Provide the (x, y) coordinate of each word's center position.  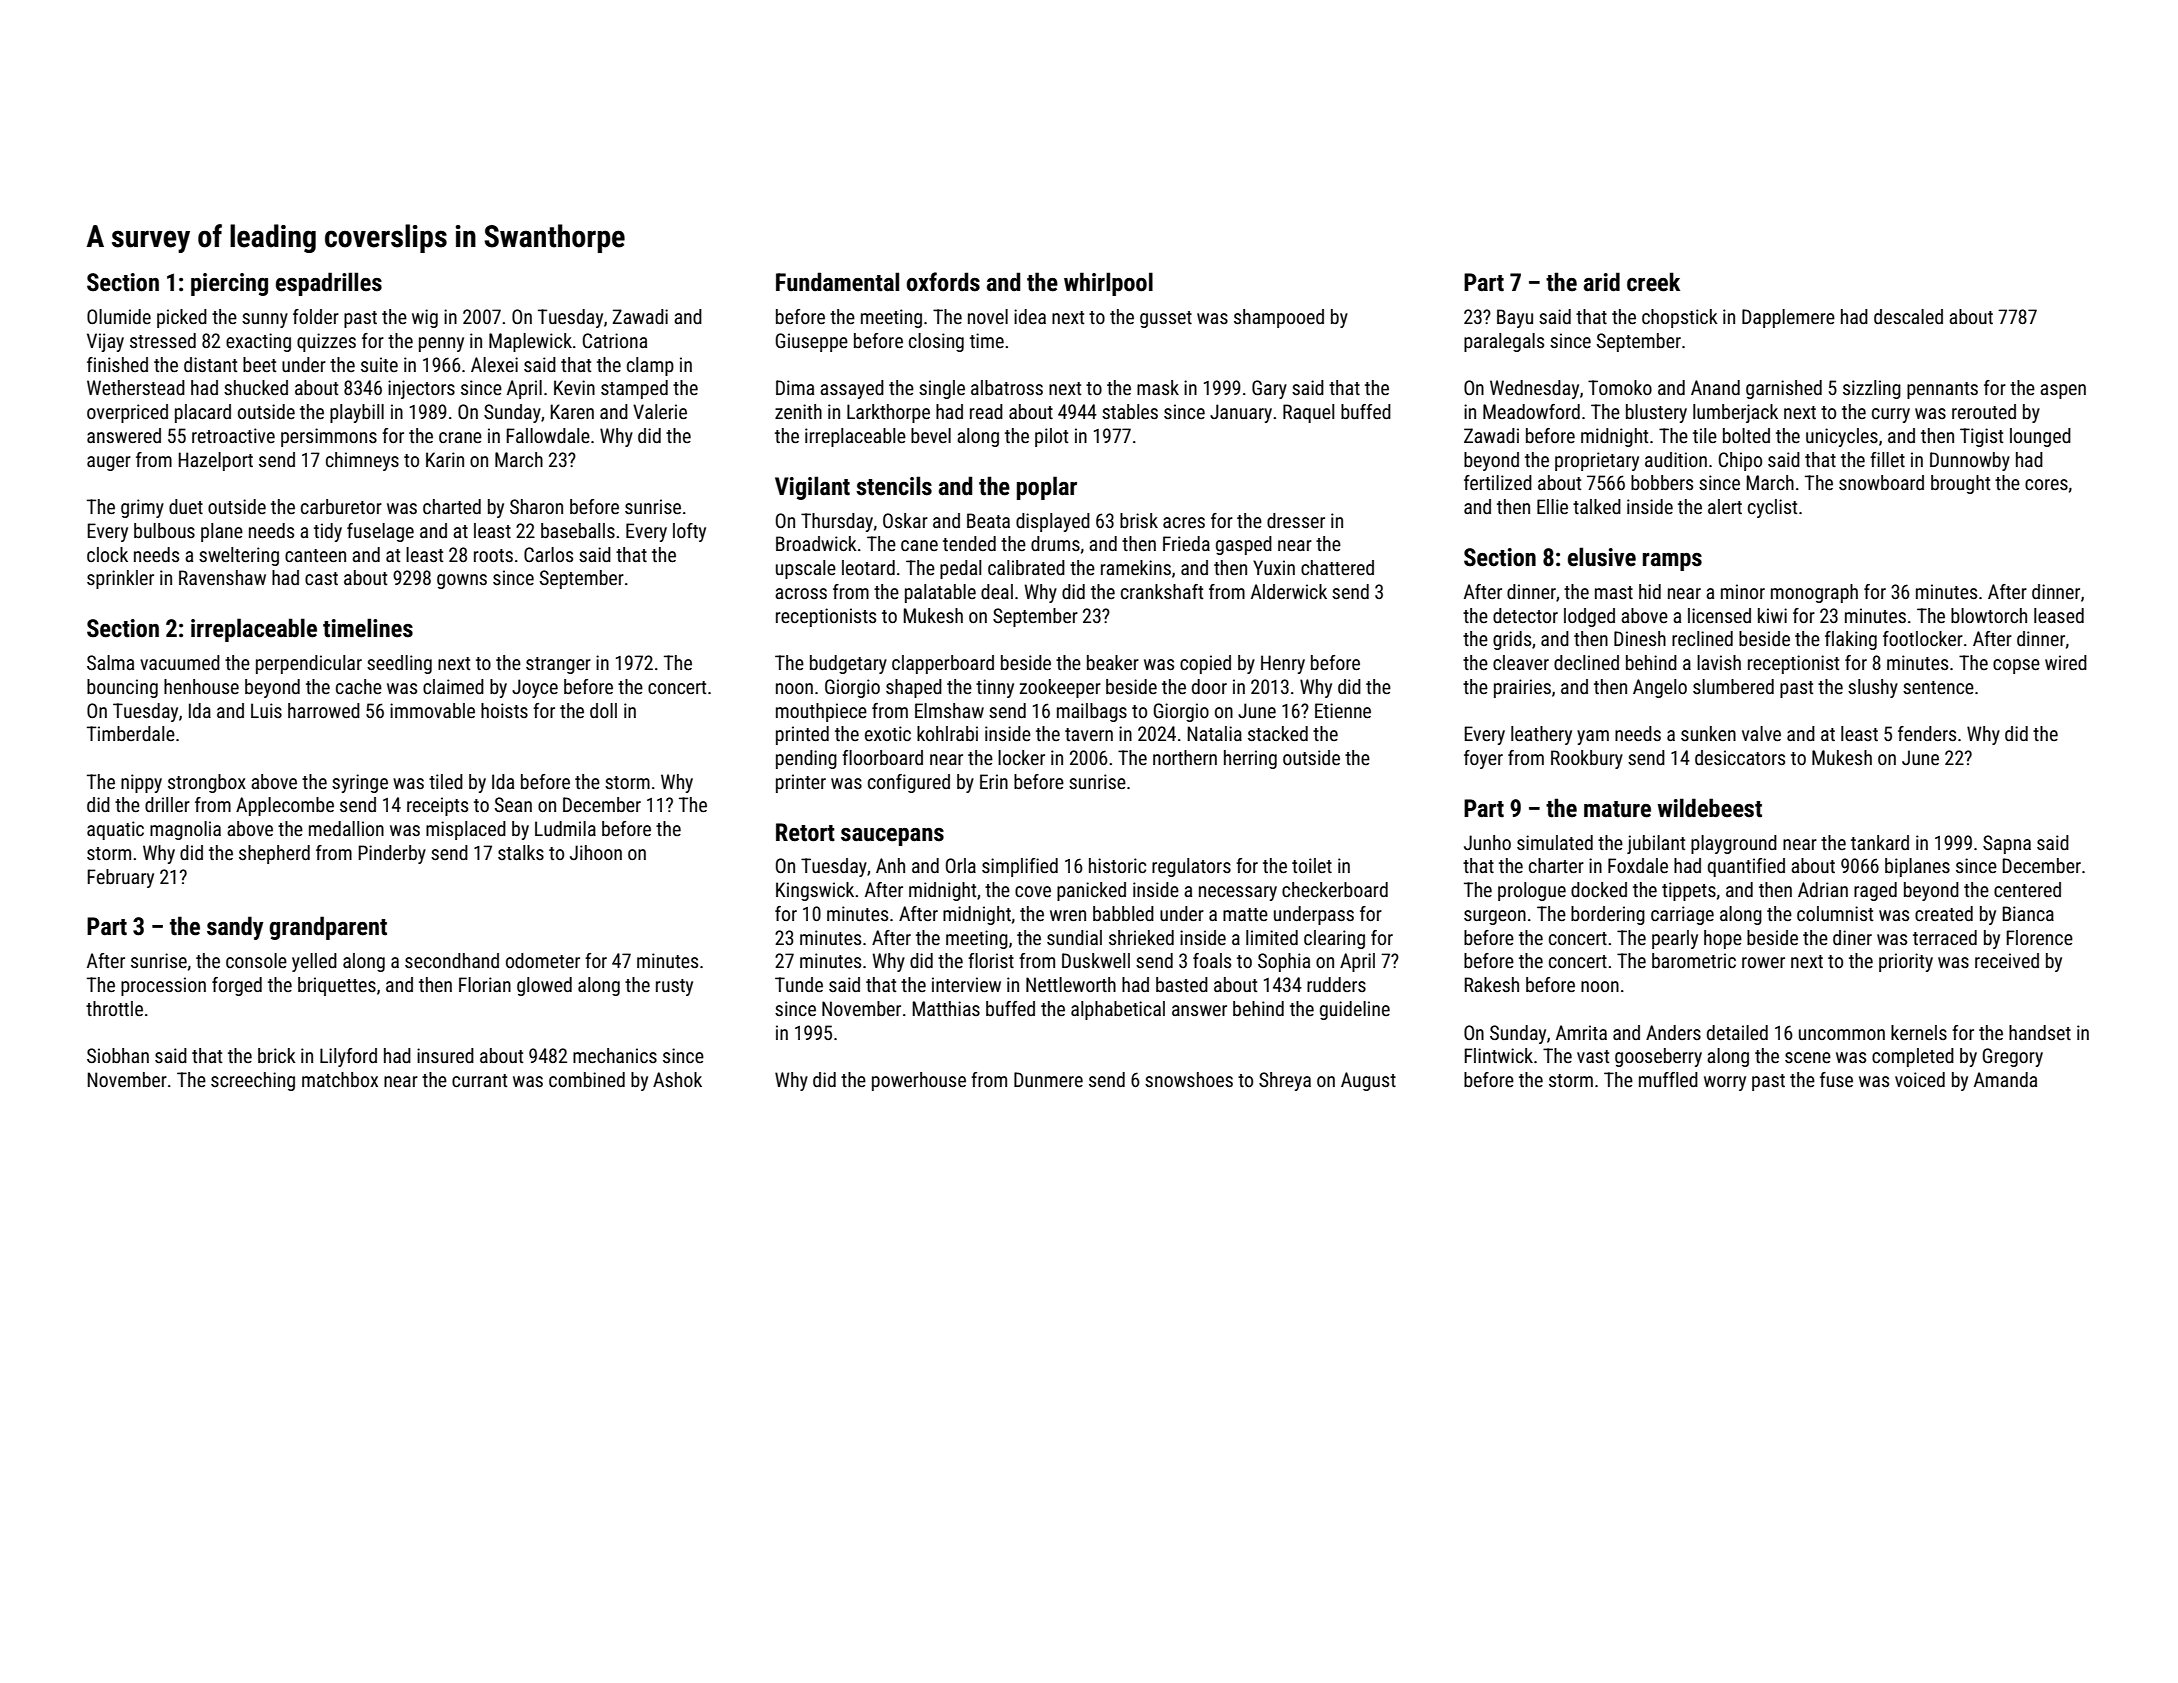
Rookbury (1587, 759)
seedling (399, 664)
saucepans (892, 837)
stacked (1278, 733)
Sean (513, 804)
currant (479, 1080)
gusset (1166, 319)
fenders (1927, 733)
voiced (1920, 1079)
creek (1653, 282)
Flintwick (1499, 1055)
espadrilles (329, 284)
